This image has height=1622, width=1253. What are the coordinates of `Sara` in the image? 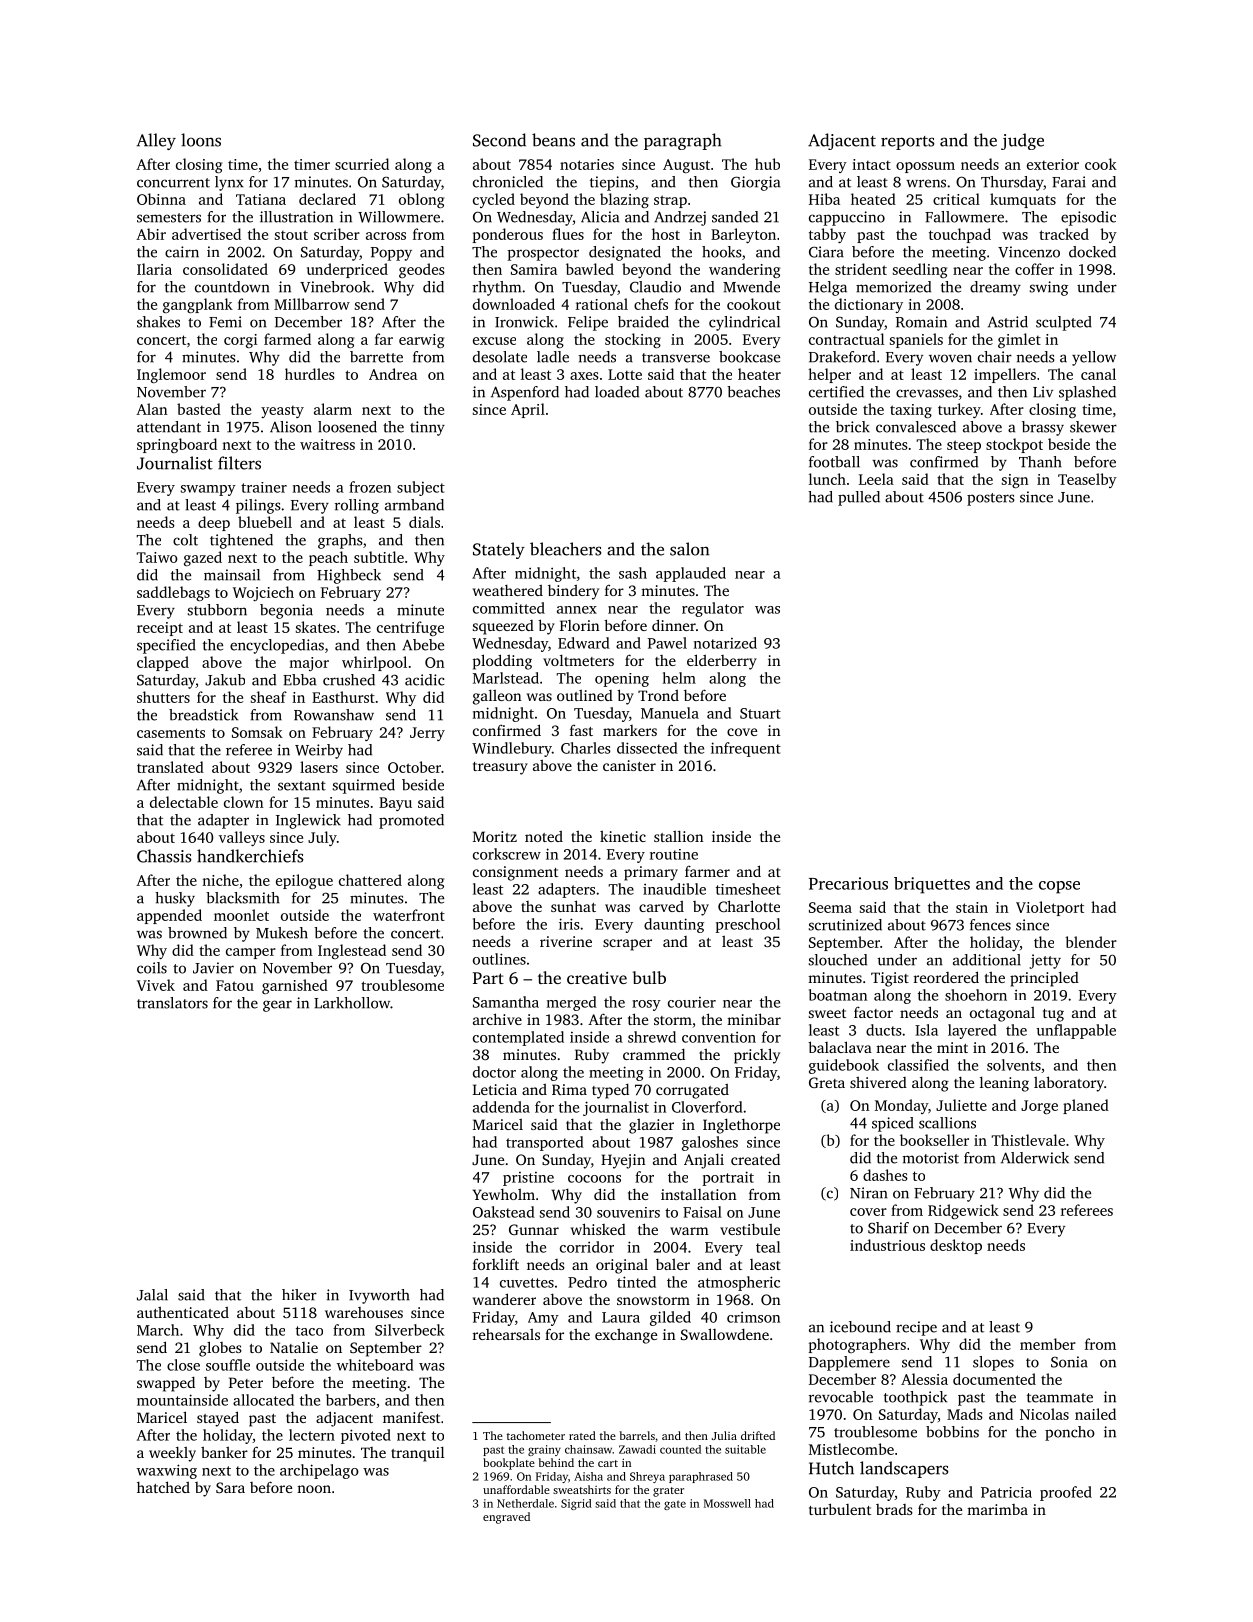 It's located at (230, 1487).
